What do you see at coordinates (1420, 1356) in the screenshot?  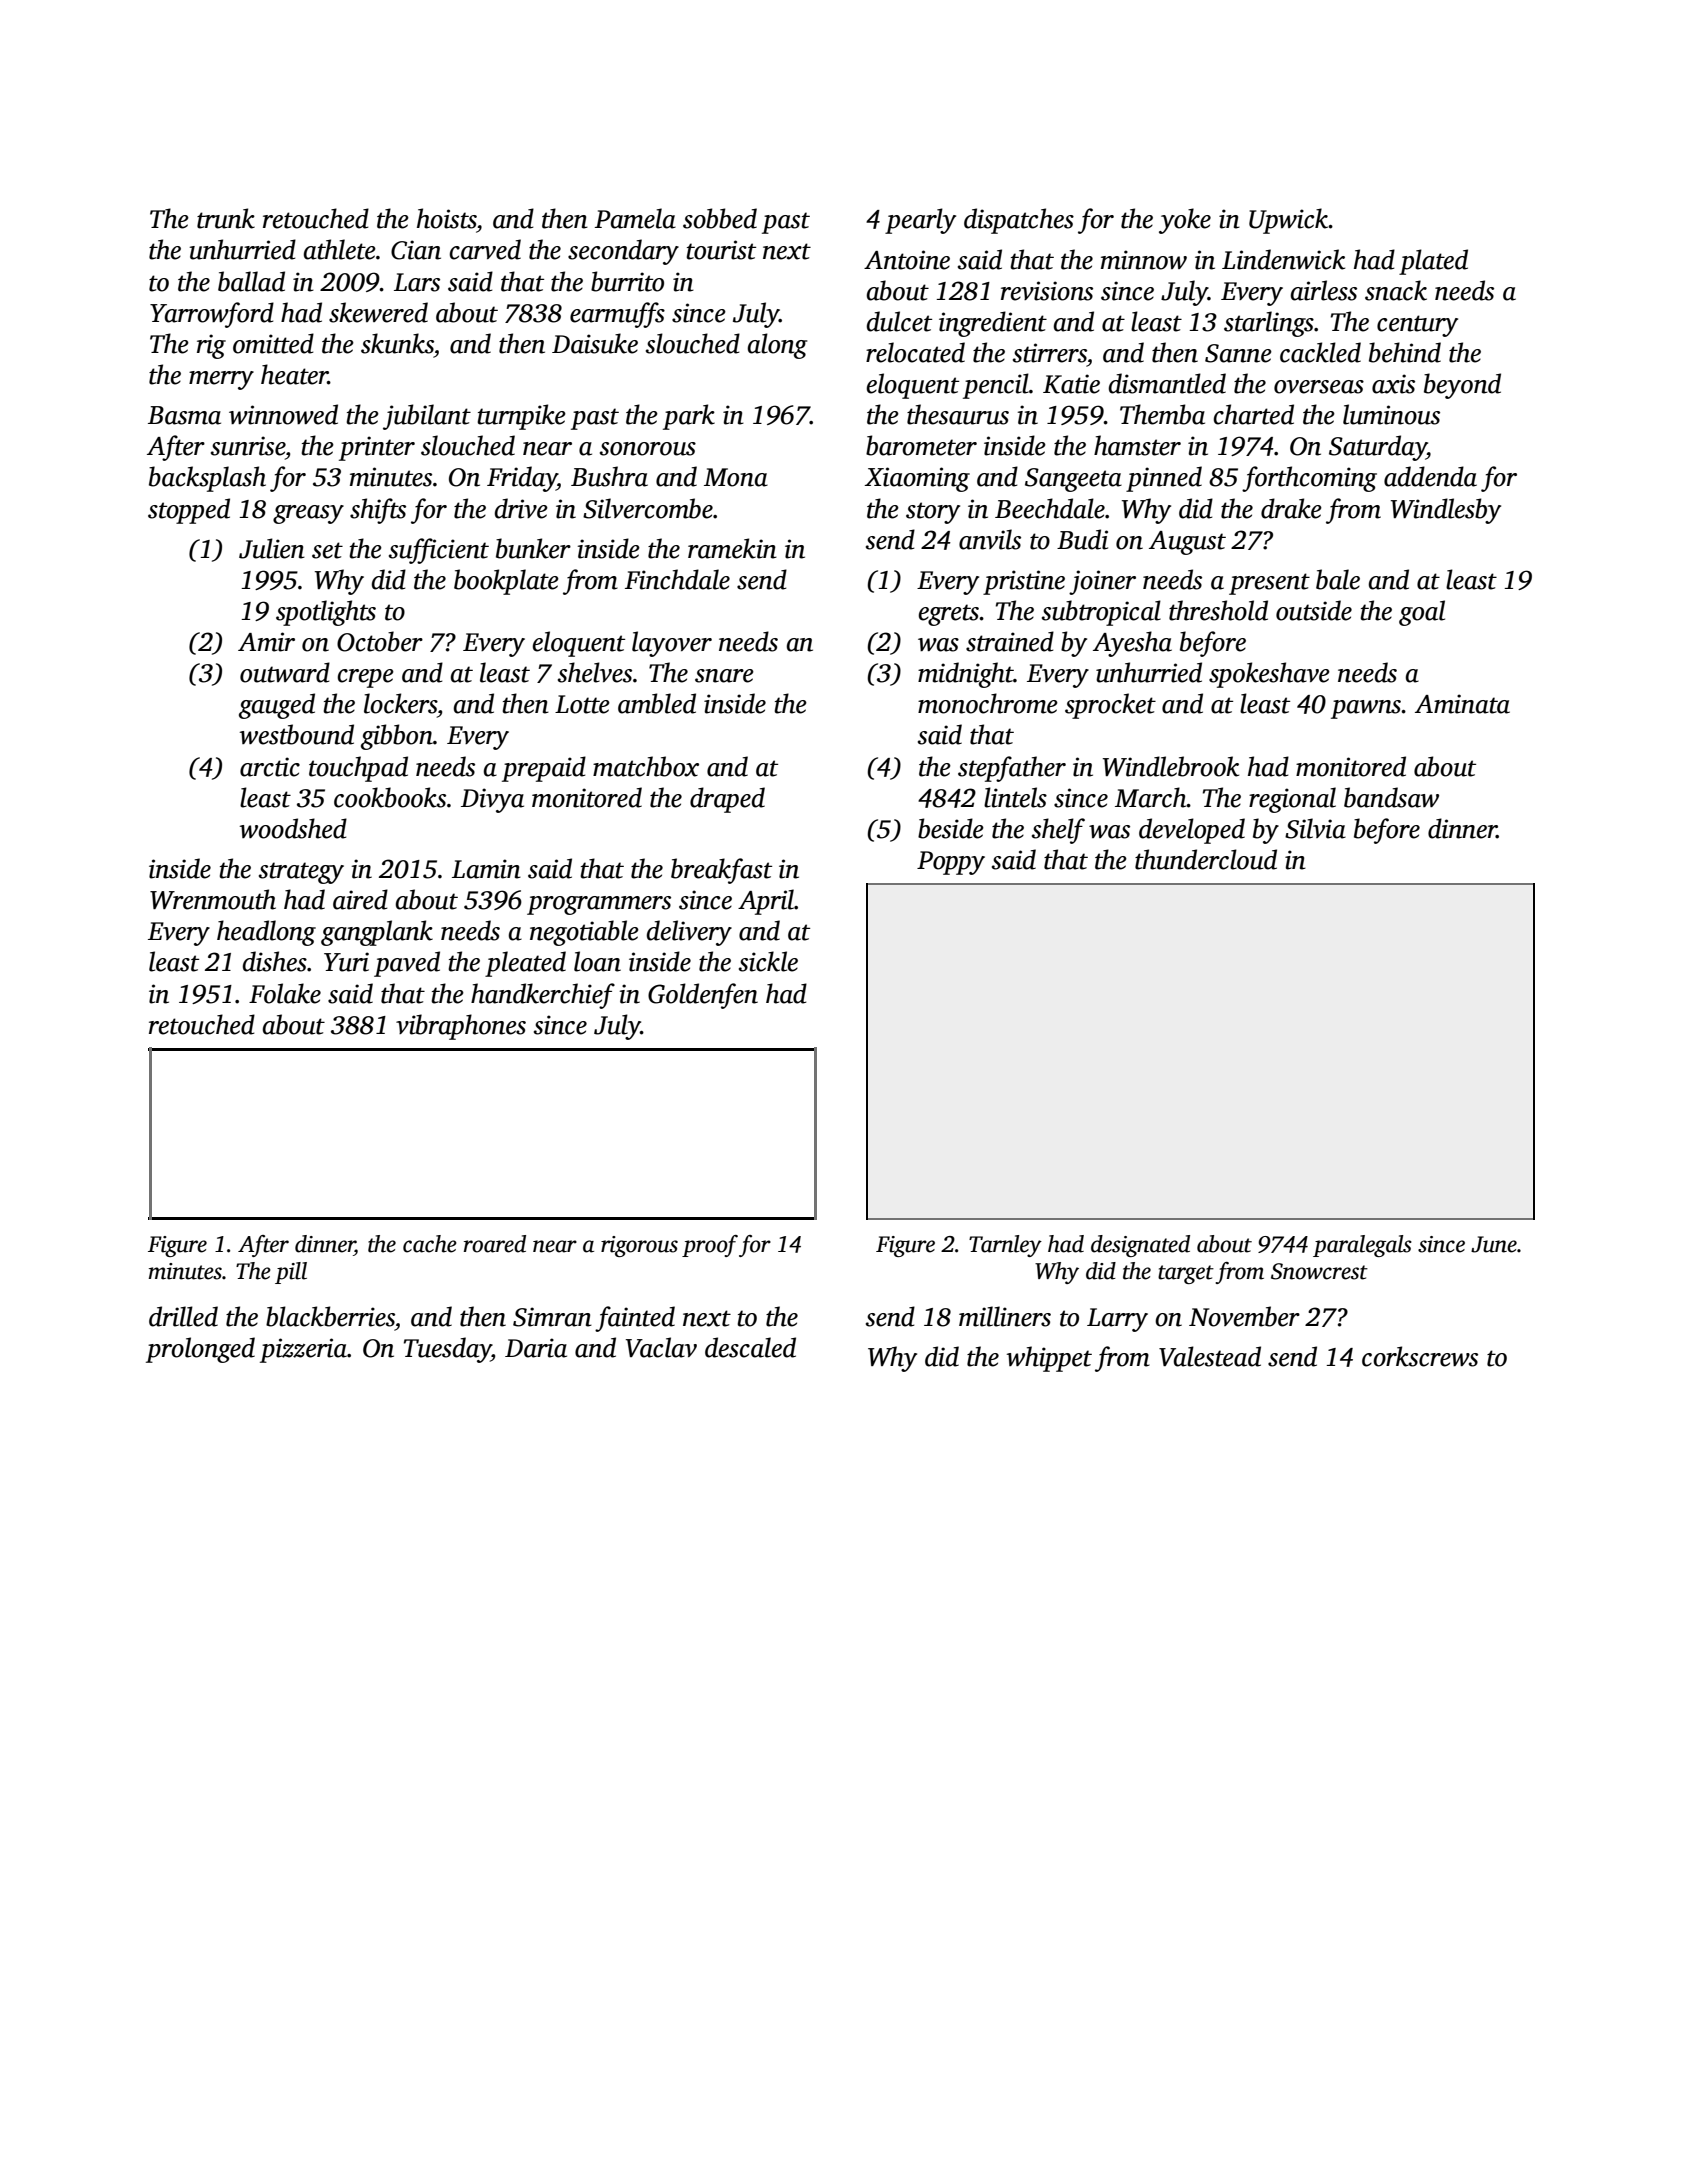 I see `corkscrews` at bounding box center [1420, 1356].
